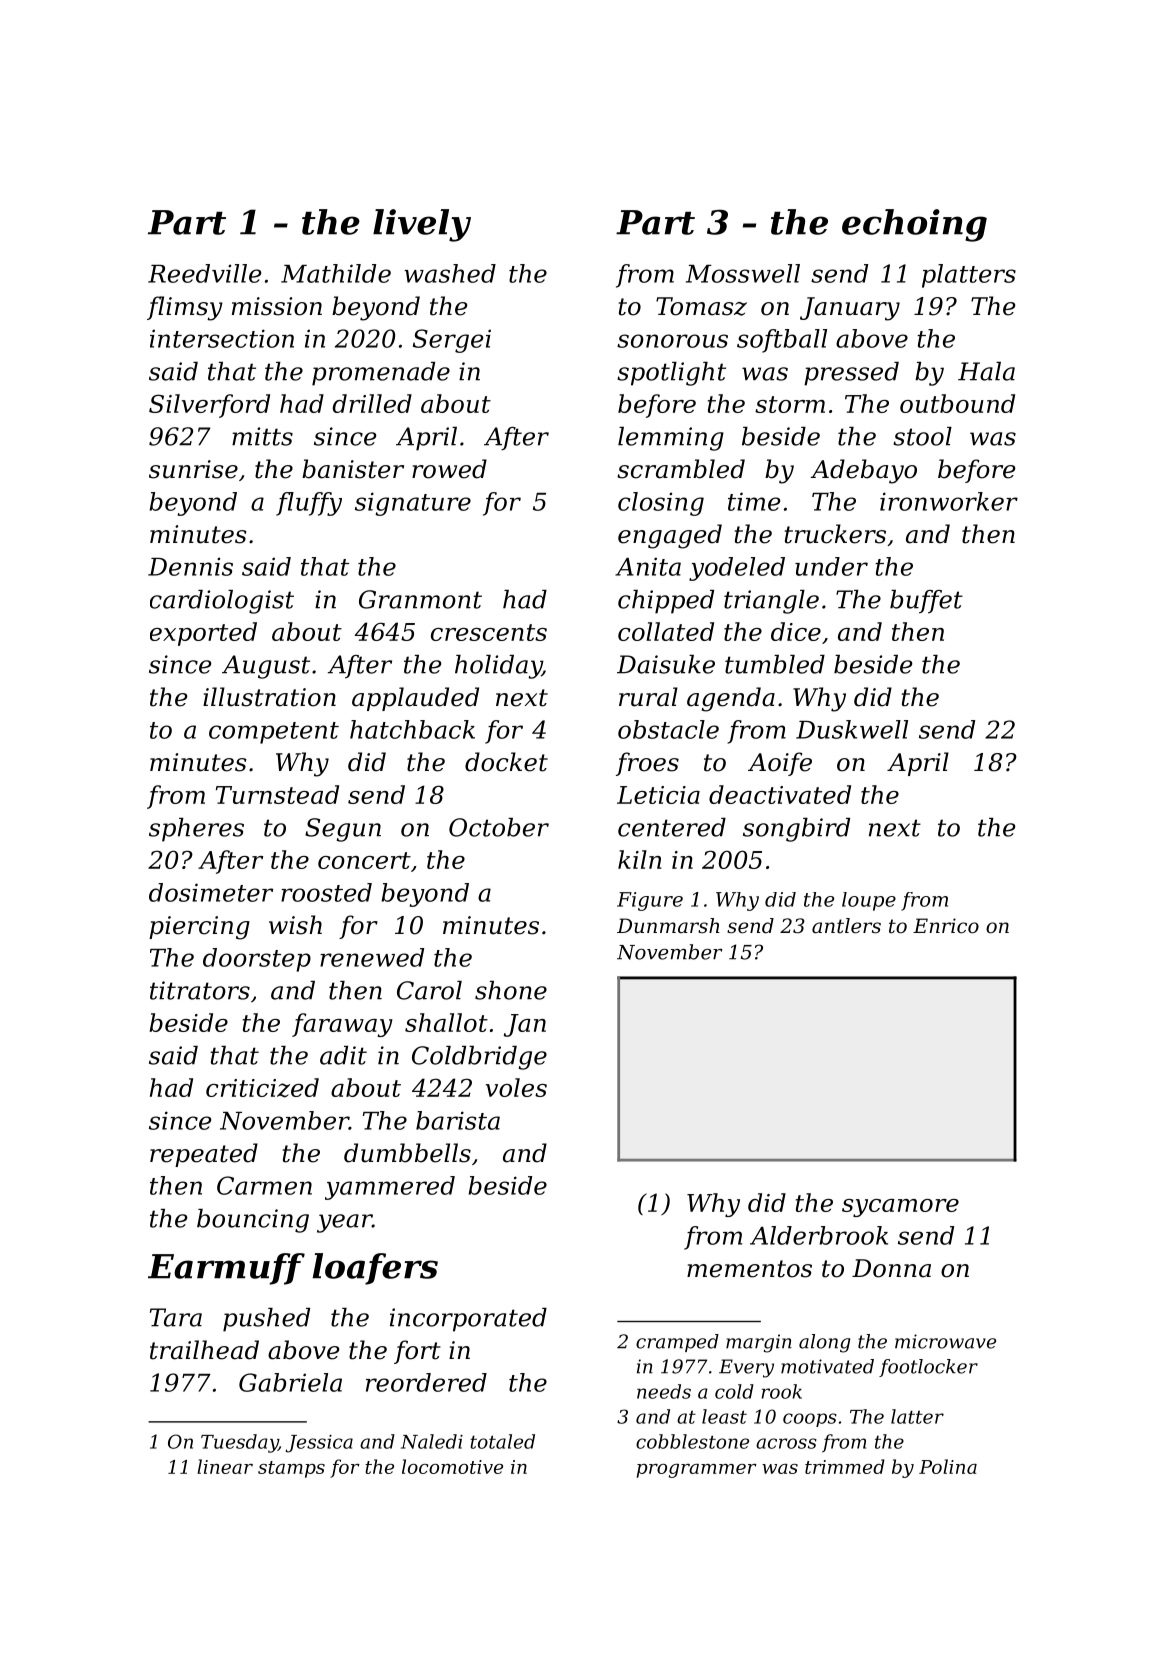  What do you see at coordinates (846, 926) in the screenshot?
I see `antlers` at bounding box center [846, 926].
